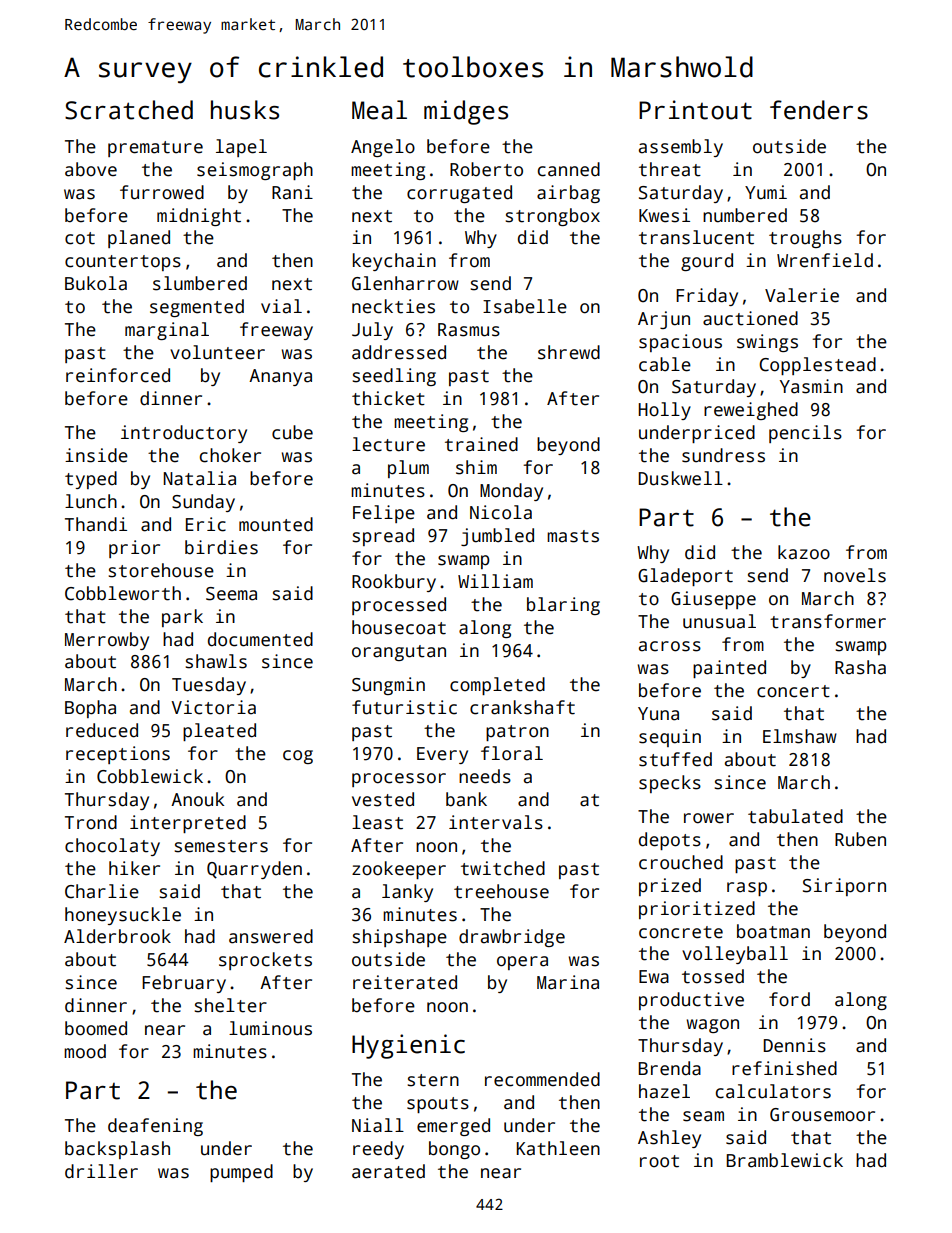  I want to click on answered, so click(271, 936).
